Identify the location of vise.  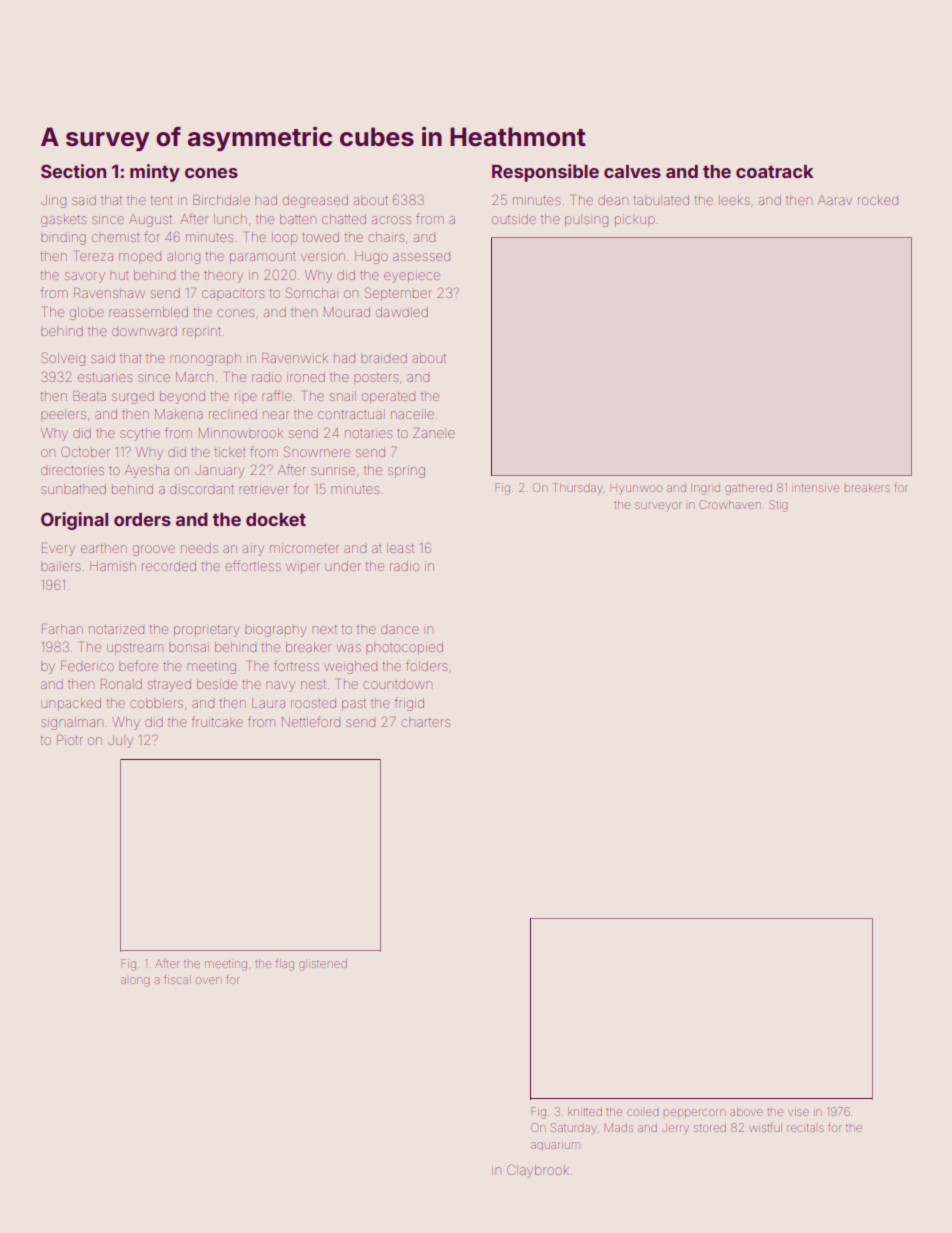
(798, 1112).
